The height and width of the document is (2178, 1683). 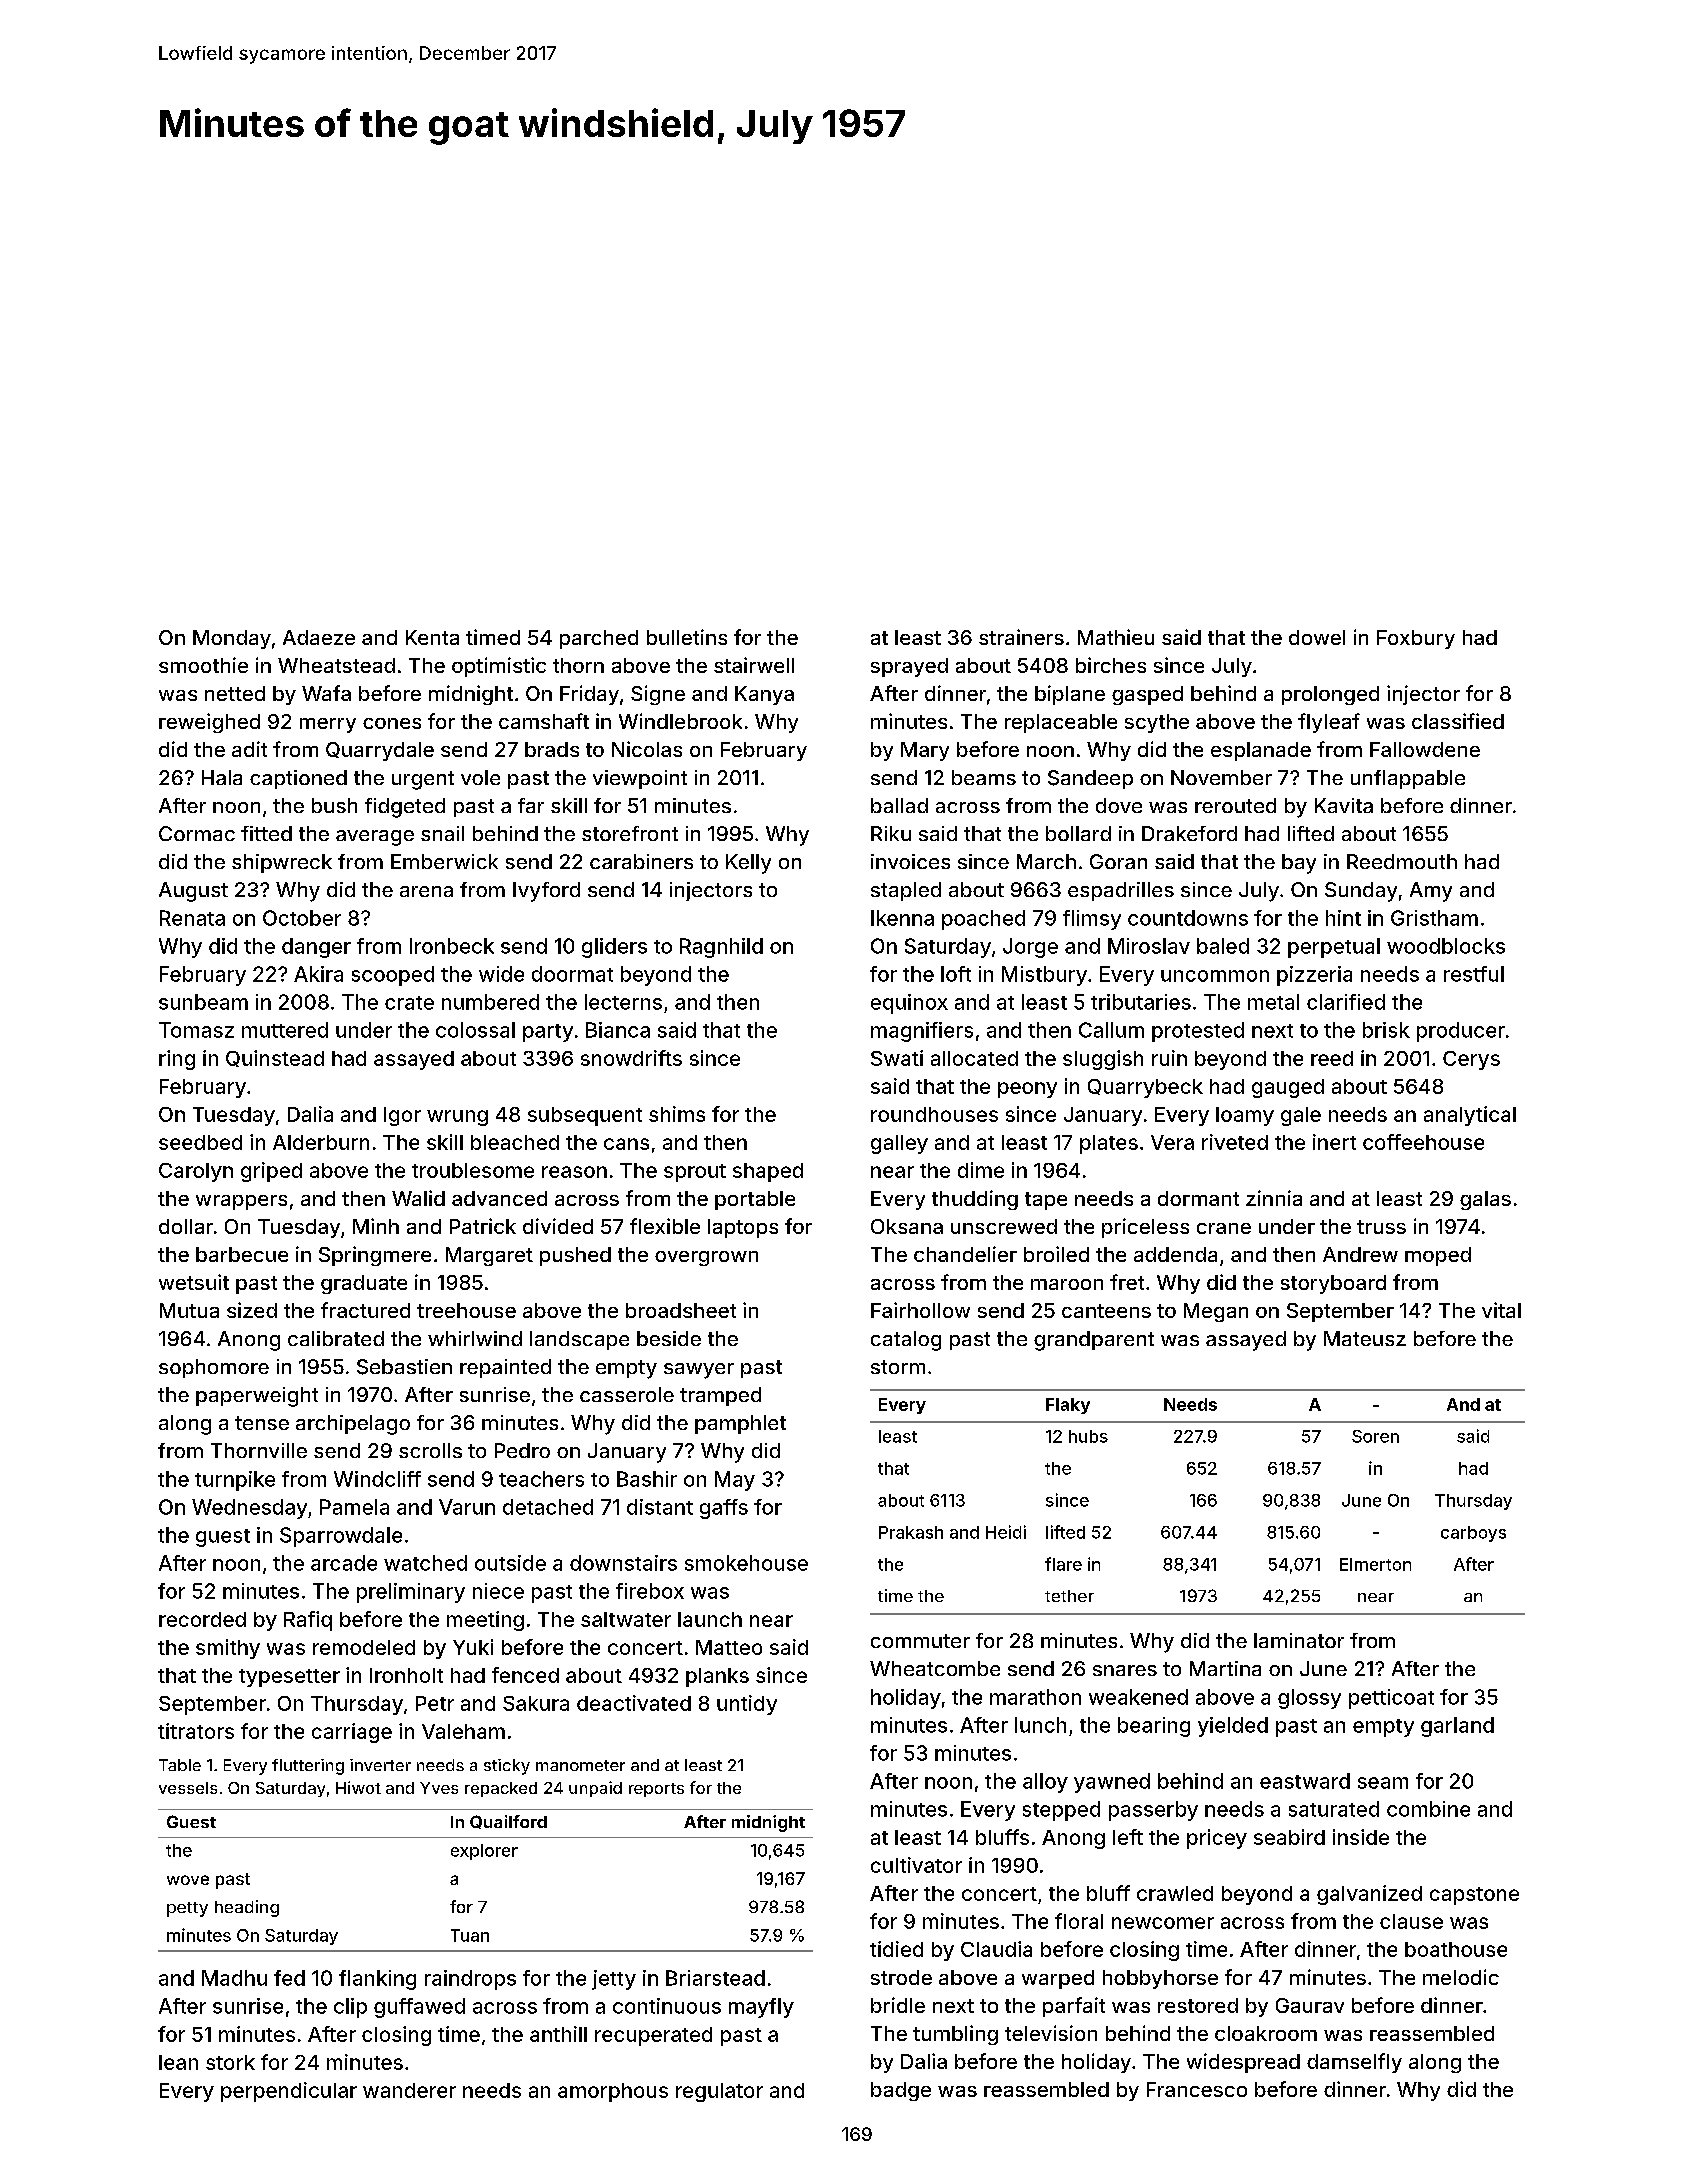 What do you see at coordinates (222, 777) in the document?
I see `Hala` at bounding box center [222, 777].
